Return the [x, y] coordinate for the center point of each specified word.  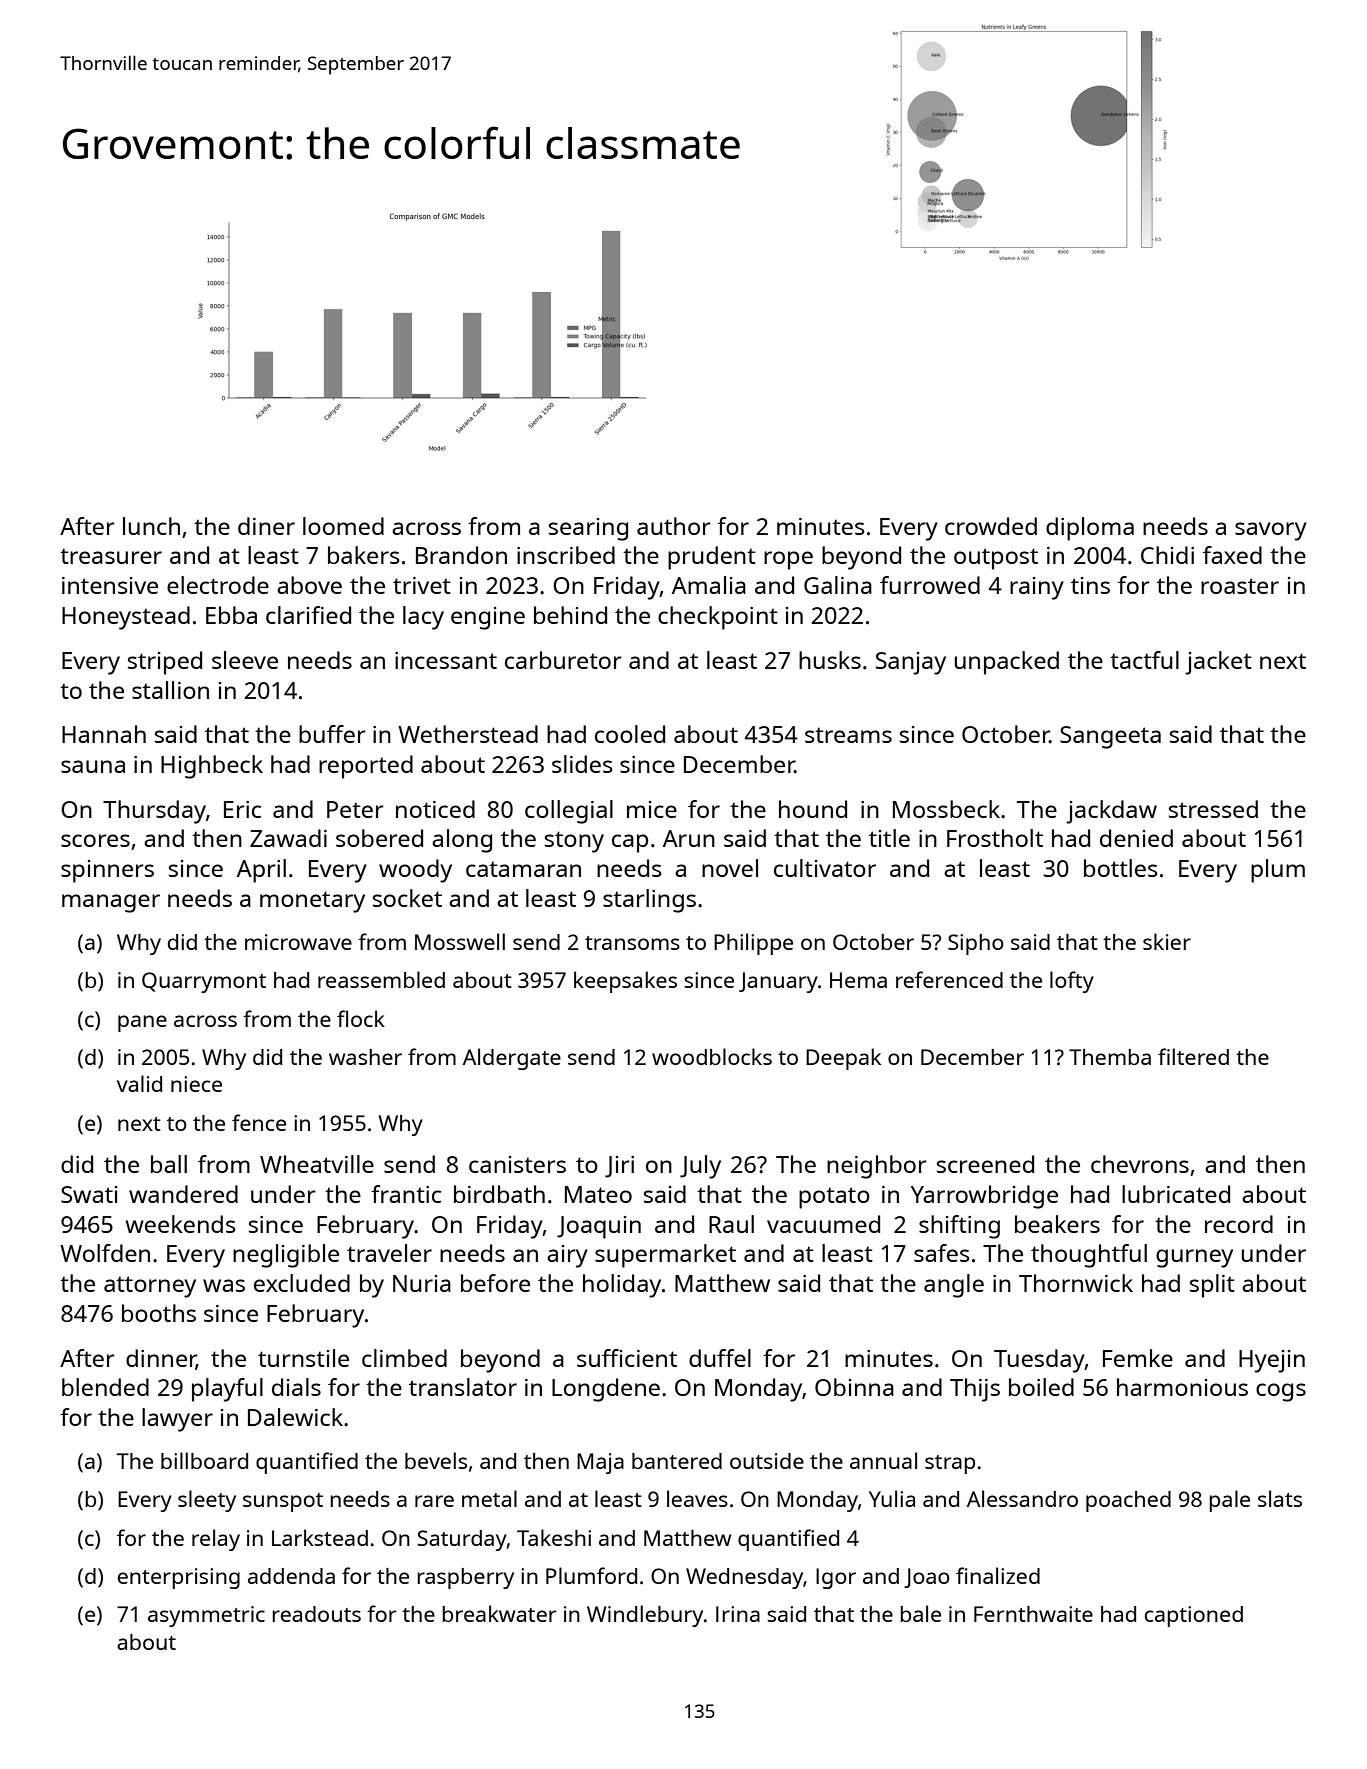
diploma [1090, 529]
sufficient [627, 1358]
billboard [204, 1460]
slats [1280, 1498]
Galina [838, 585]
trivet [422, 585]
